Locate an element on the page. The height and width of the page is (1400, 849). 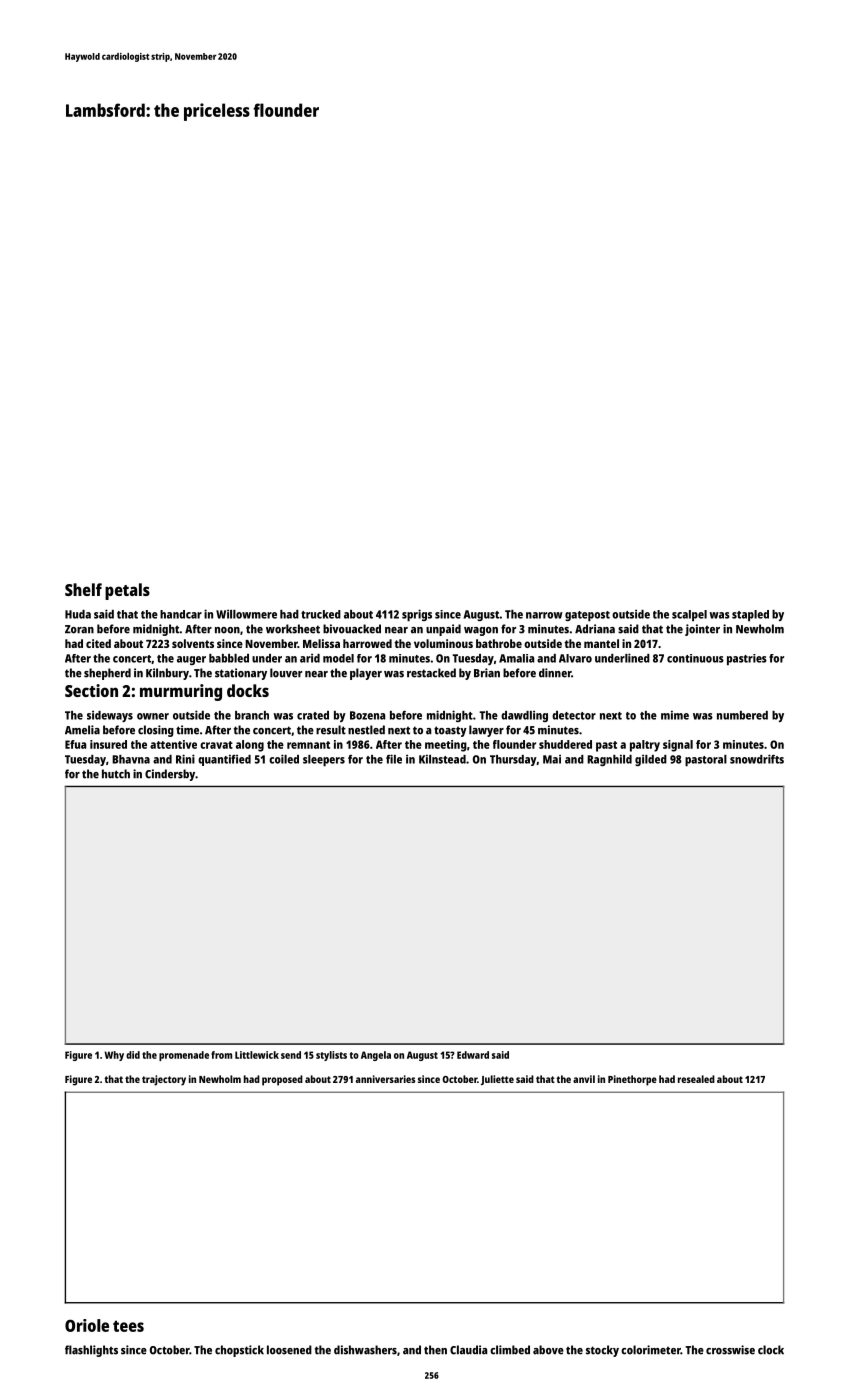
Claudia is located at coordinates (468, 1350).
